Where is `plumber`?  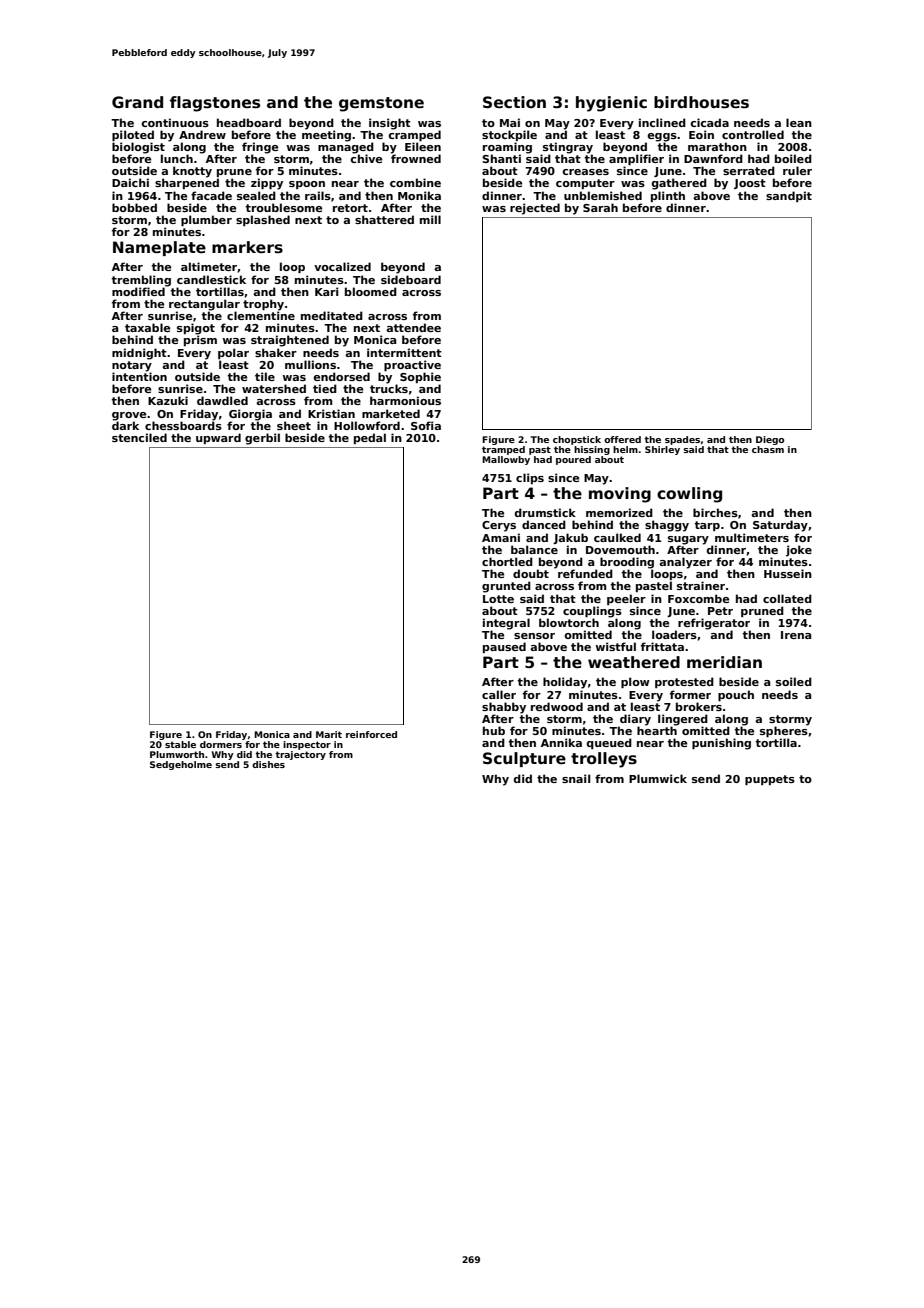 plumber is located at coordinates (206, 220).
